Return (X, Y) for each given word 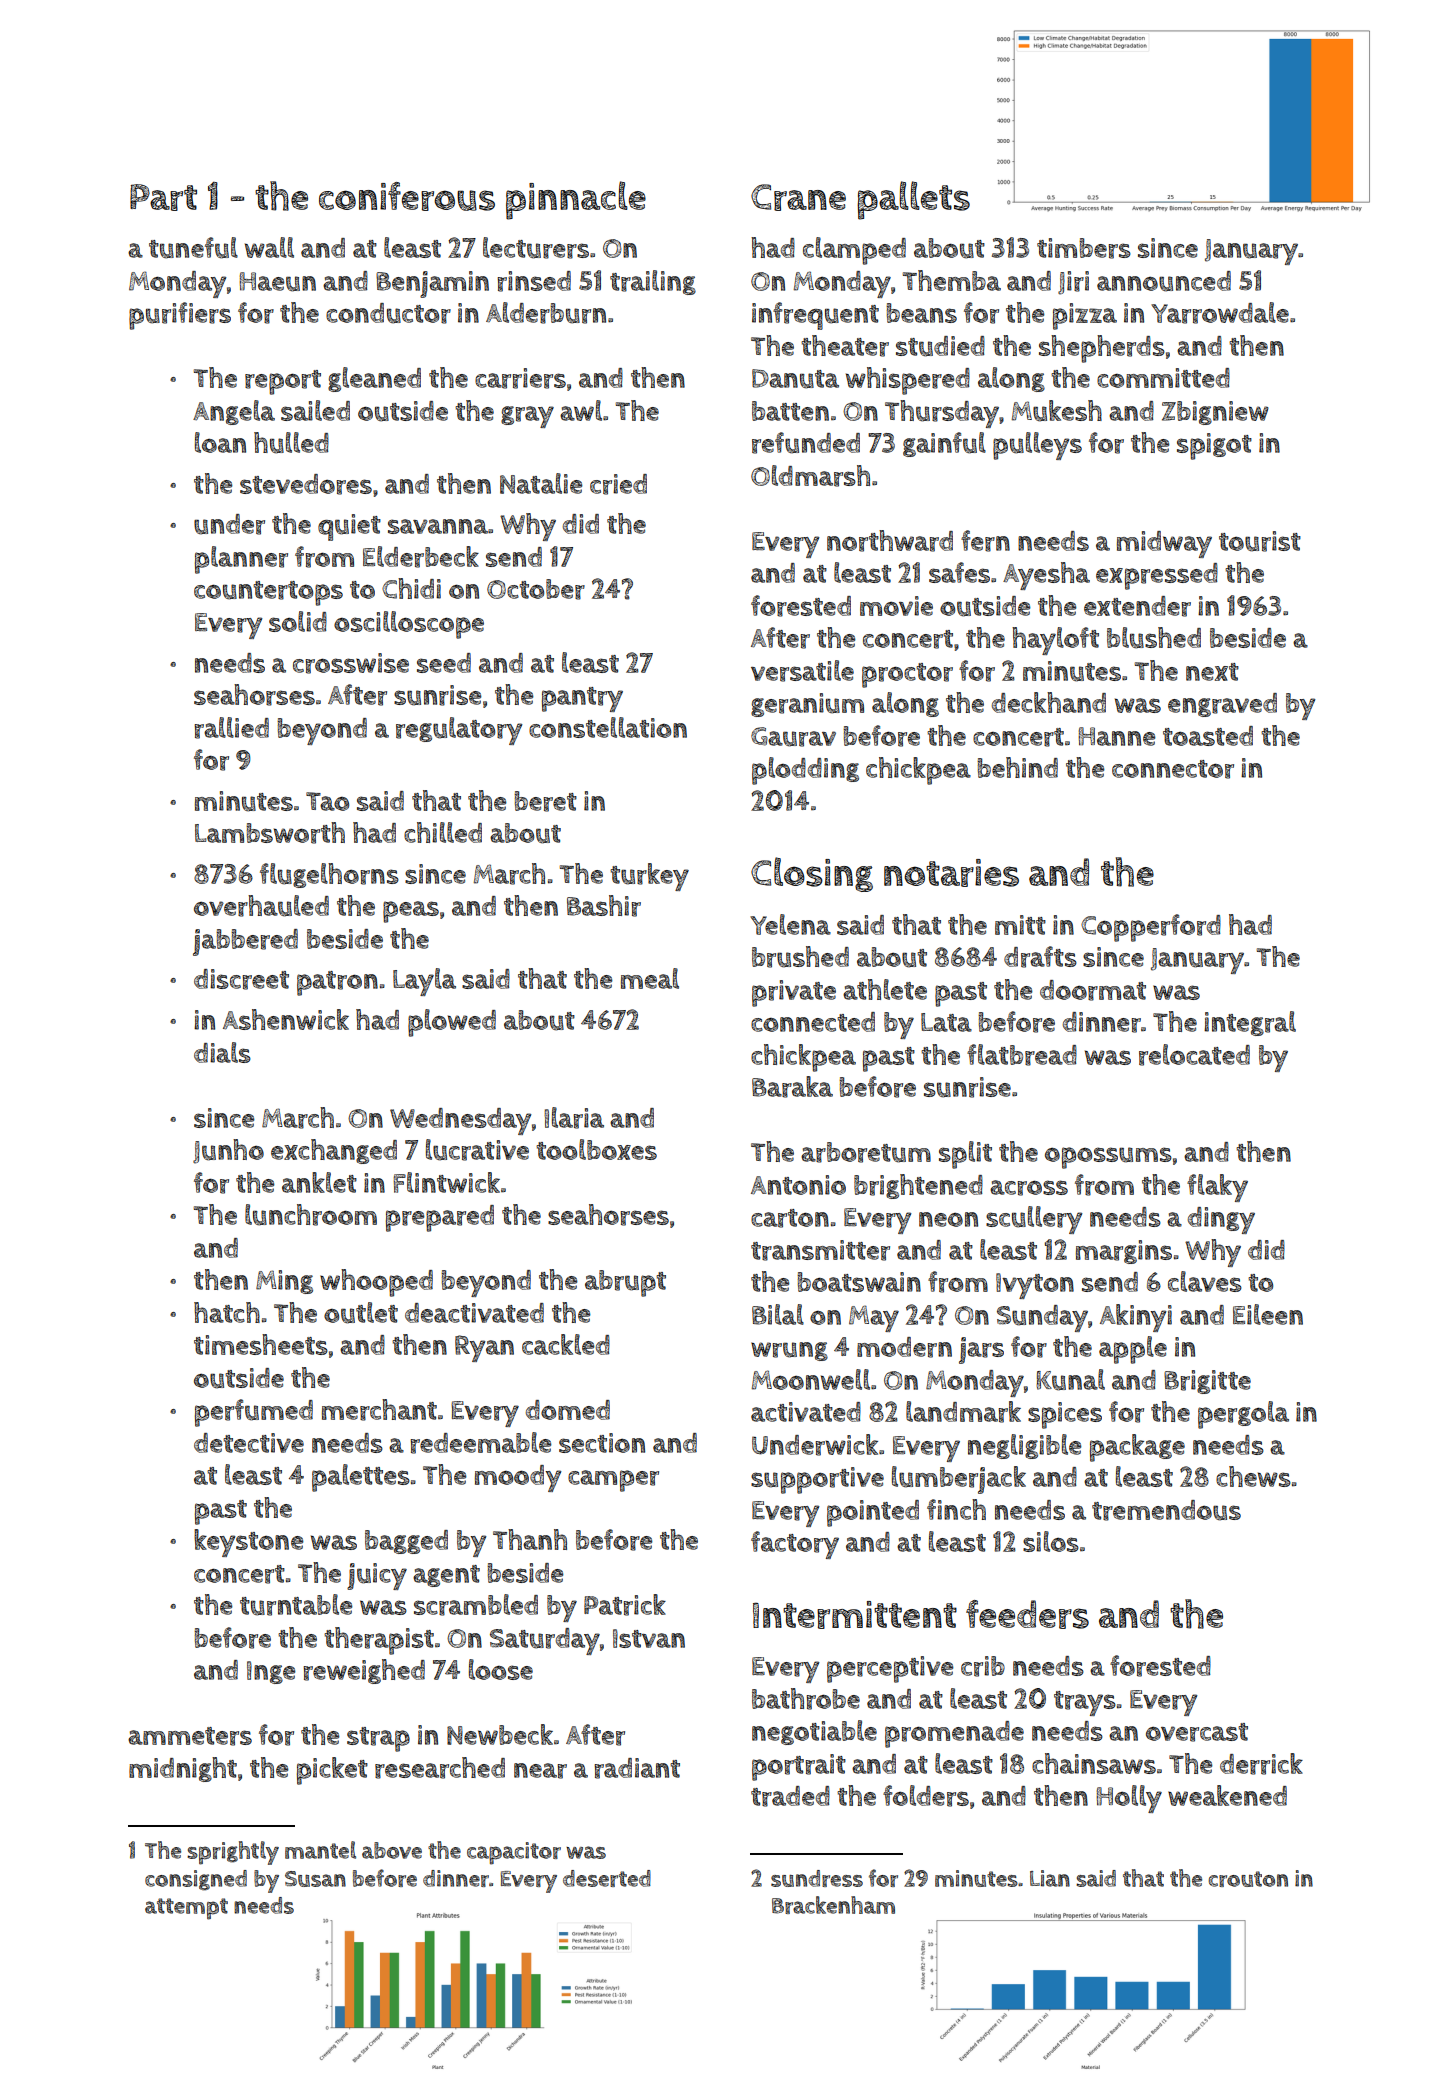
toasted (1208, 736)
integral (1250, 1023)
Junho (228, 1151)
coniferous (407, 196)
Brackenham (833, 1905)
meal (650, 978)
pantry (582, 699)
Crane (798, 197)
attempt (186, 1909)
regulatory (459, 731)
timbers (1084, 248)
